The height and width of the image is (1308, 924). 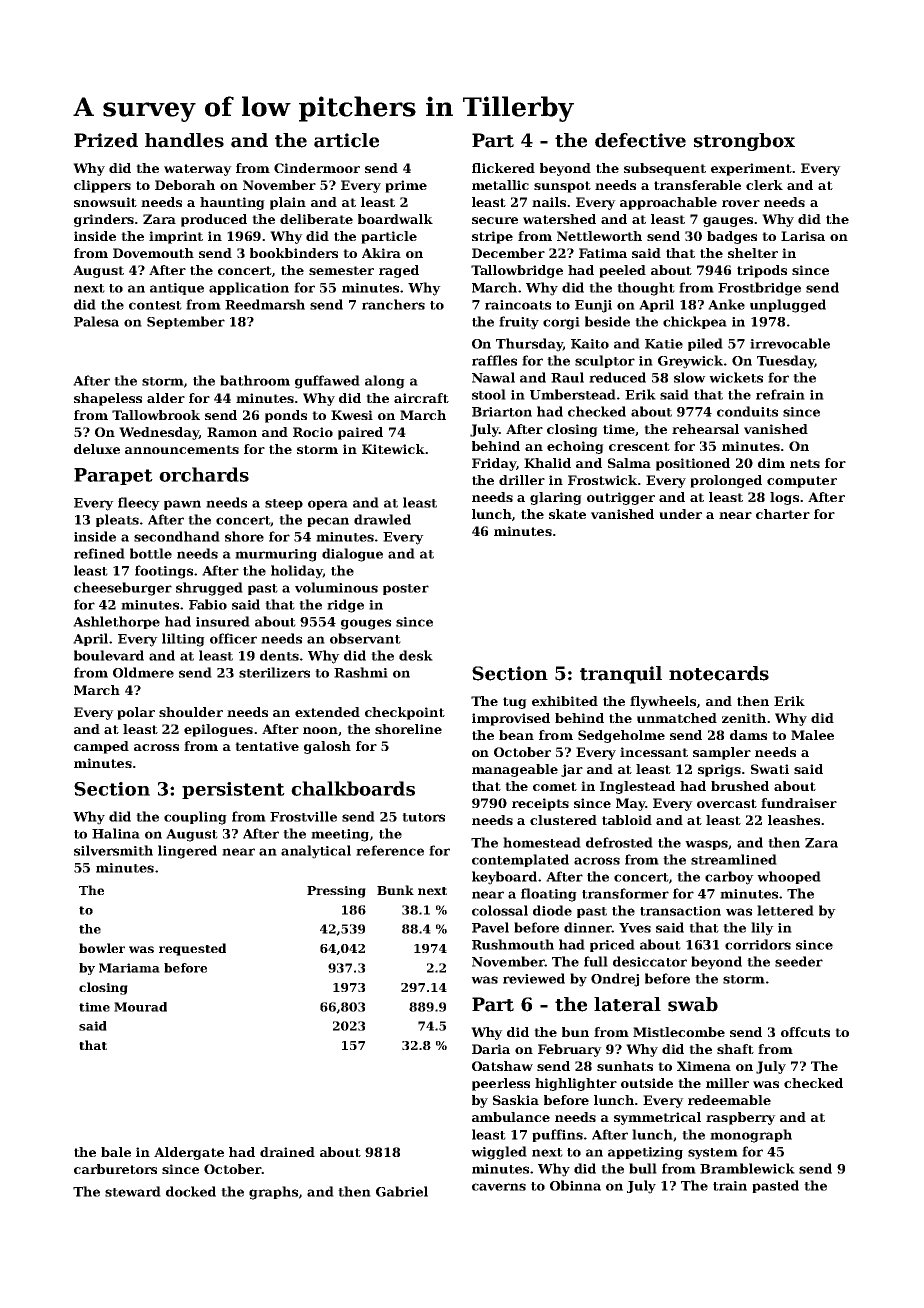 What do you see at coordinates (744, 142) in the image?
I see `strongbox` at bounding box center [744, 142].
